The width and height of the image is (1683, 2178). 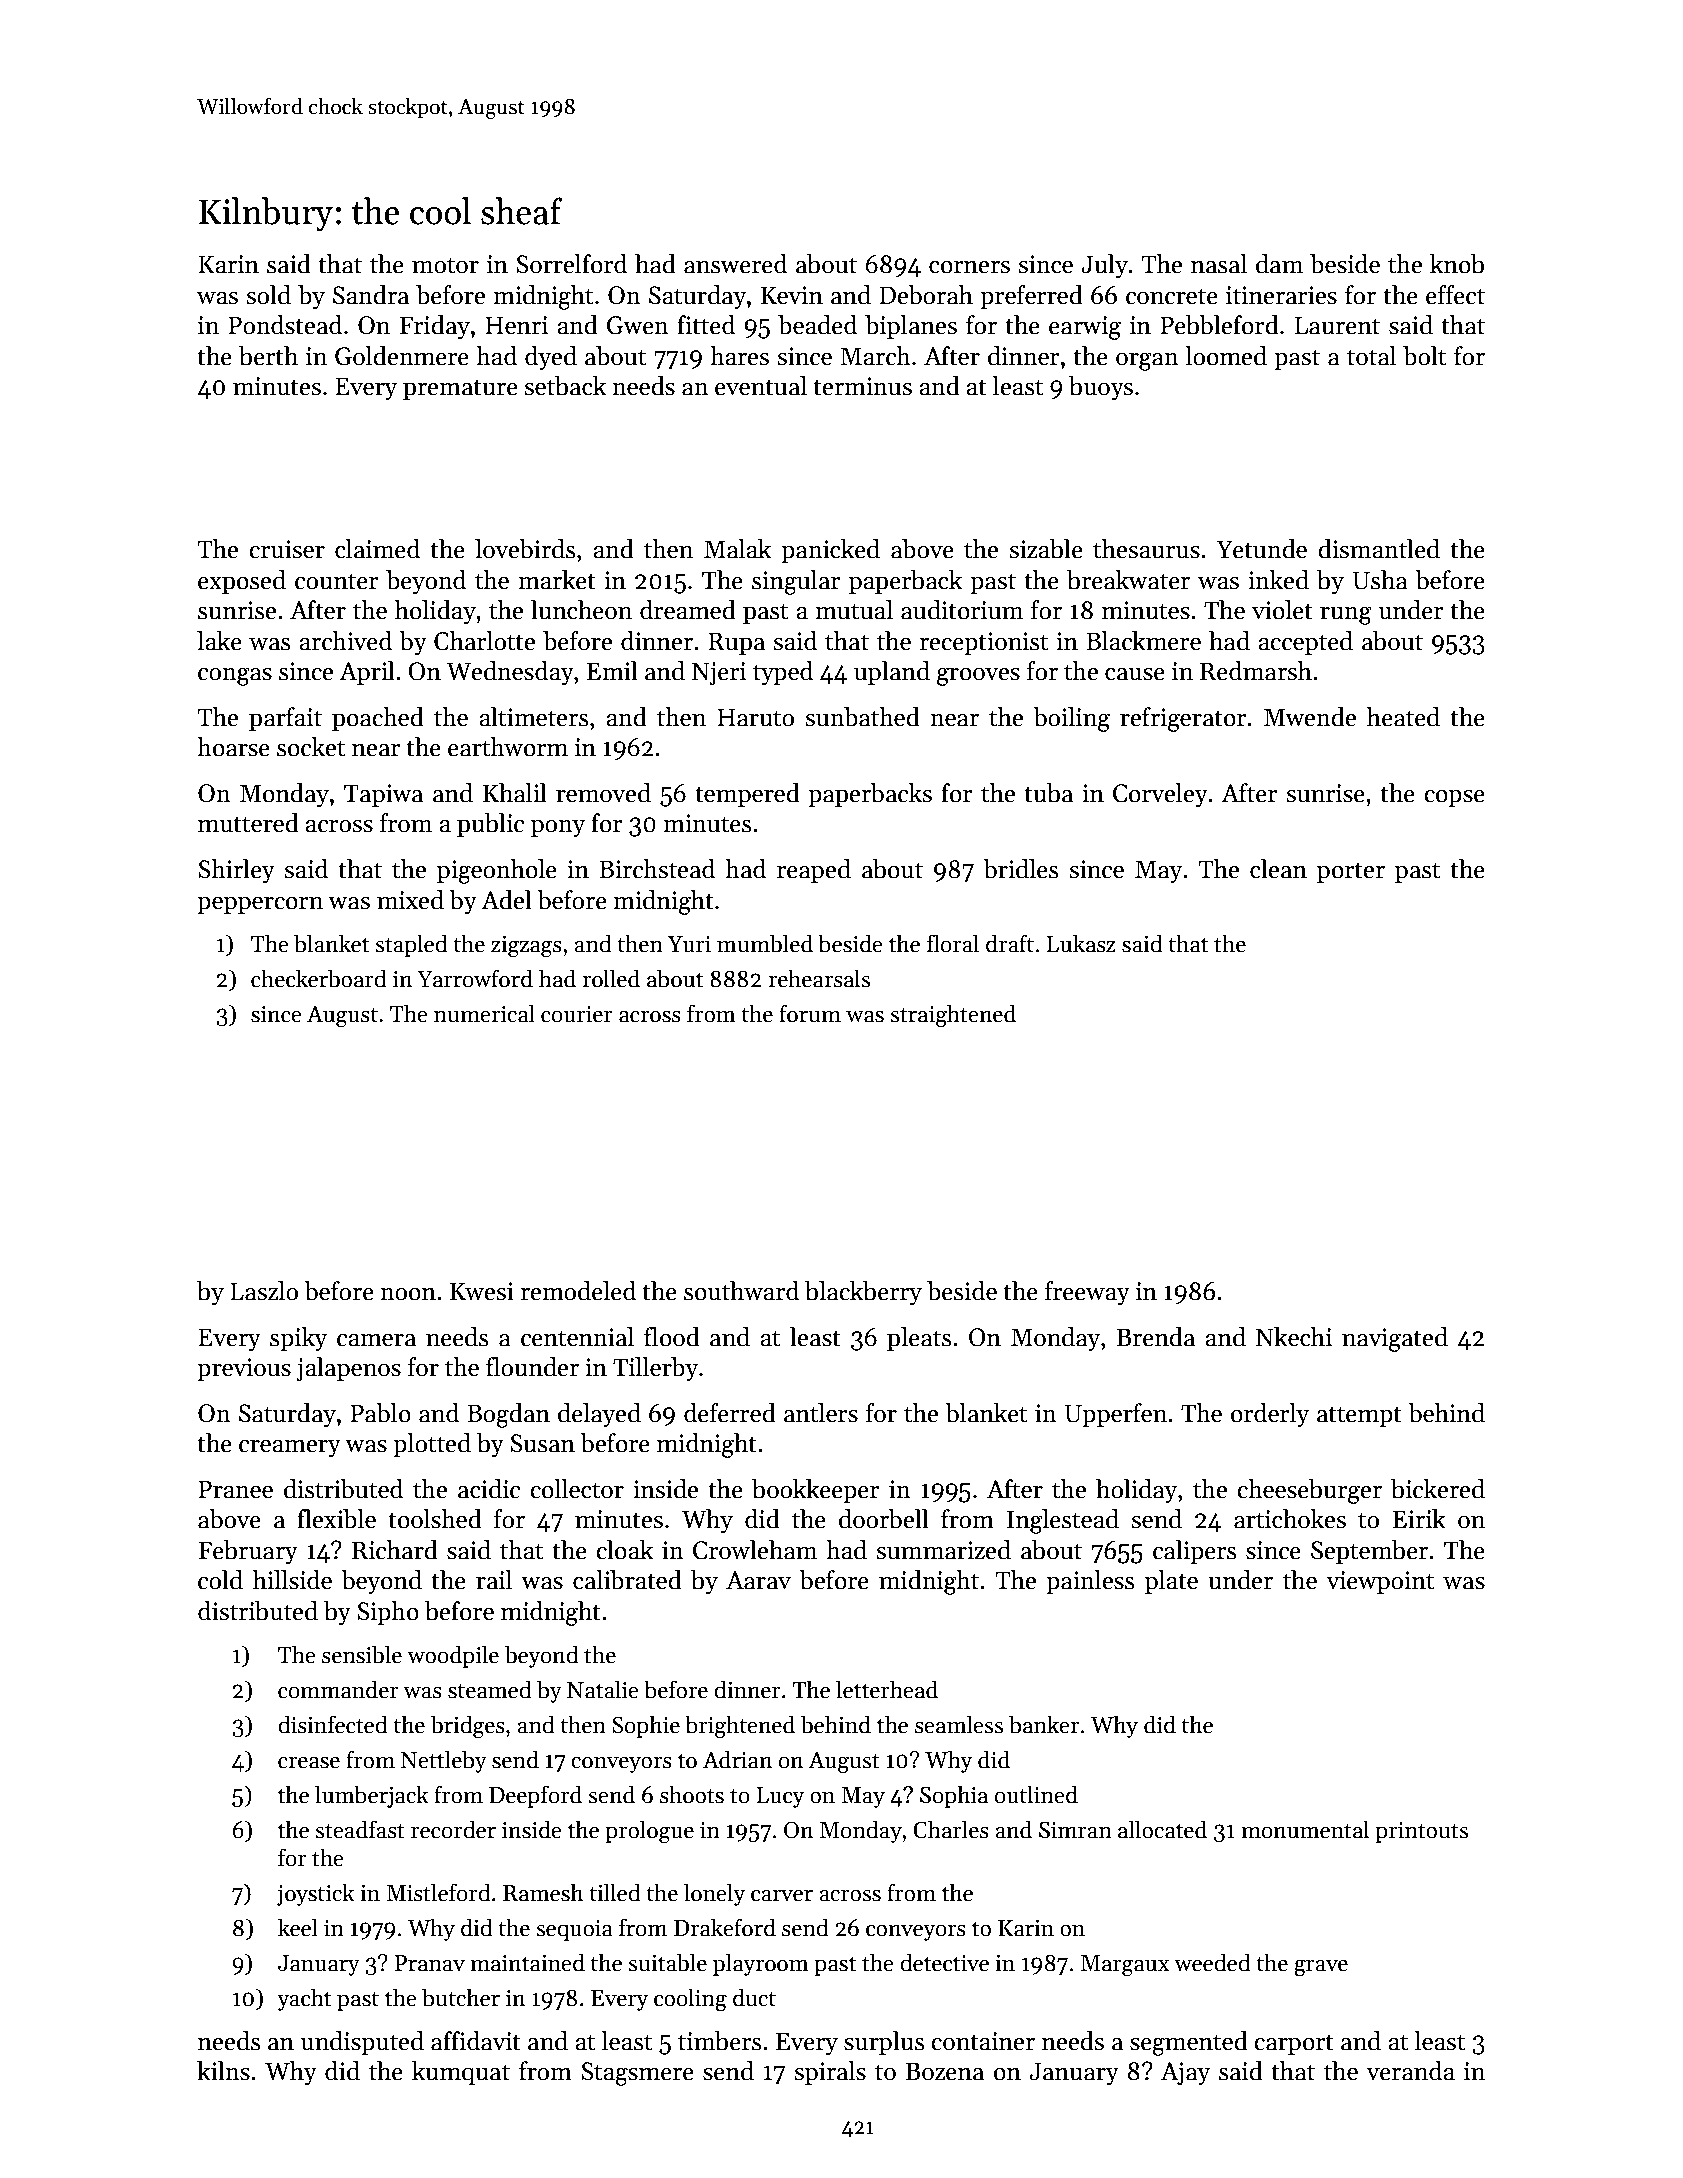 What do you see at coordinates (1359, 1416) in the image?
I see `attempt` at bounding box center [1359, 1416].
